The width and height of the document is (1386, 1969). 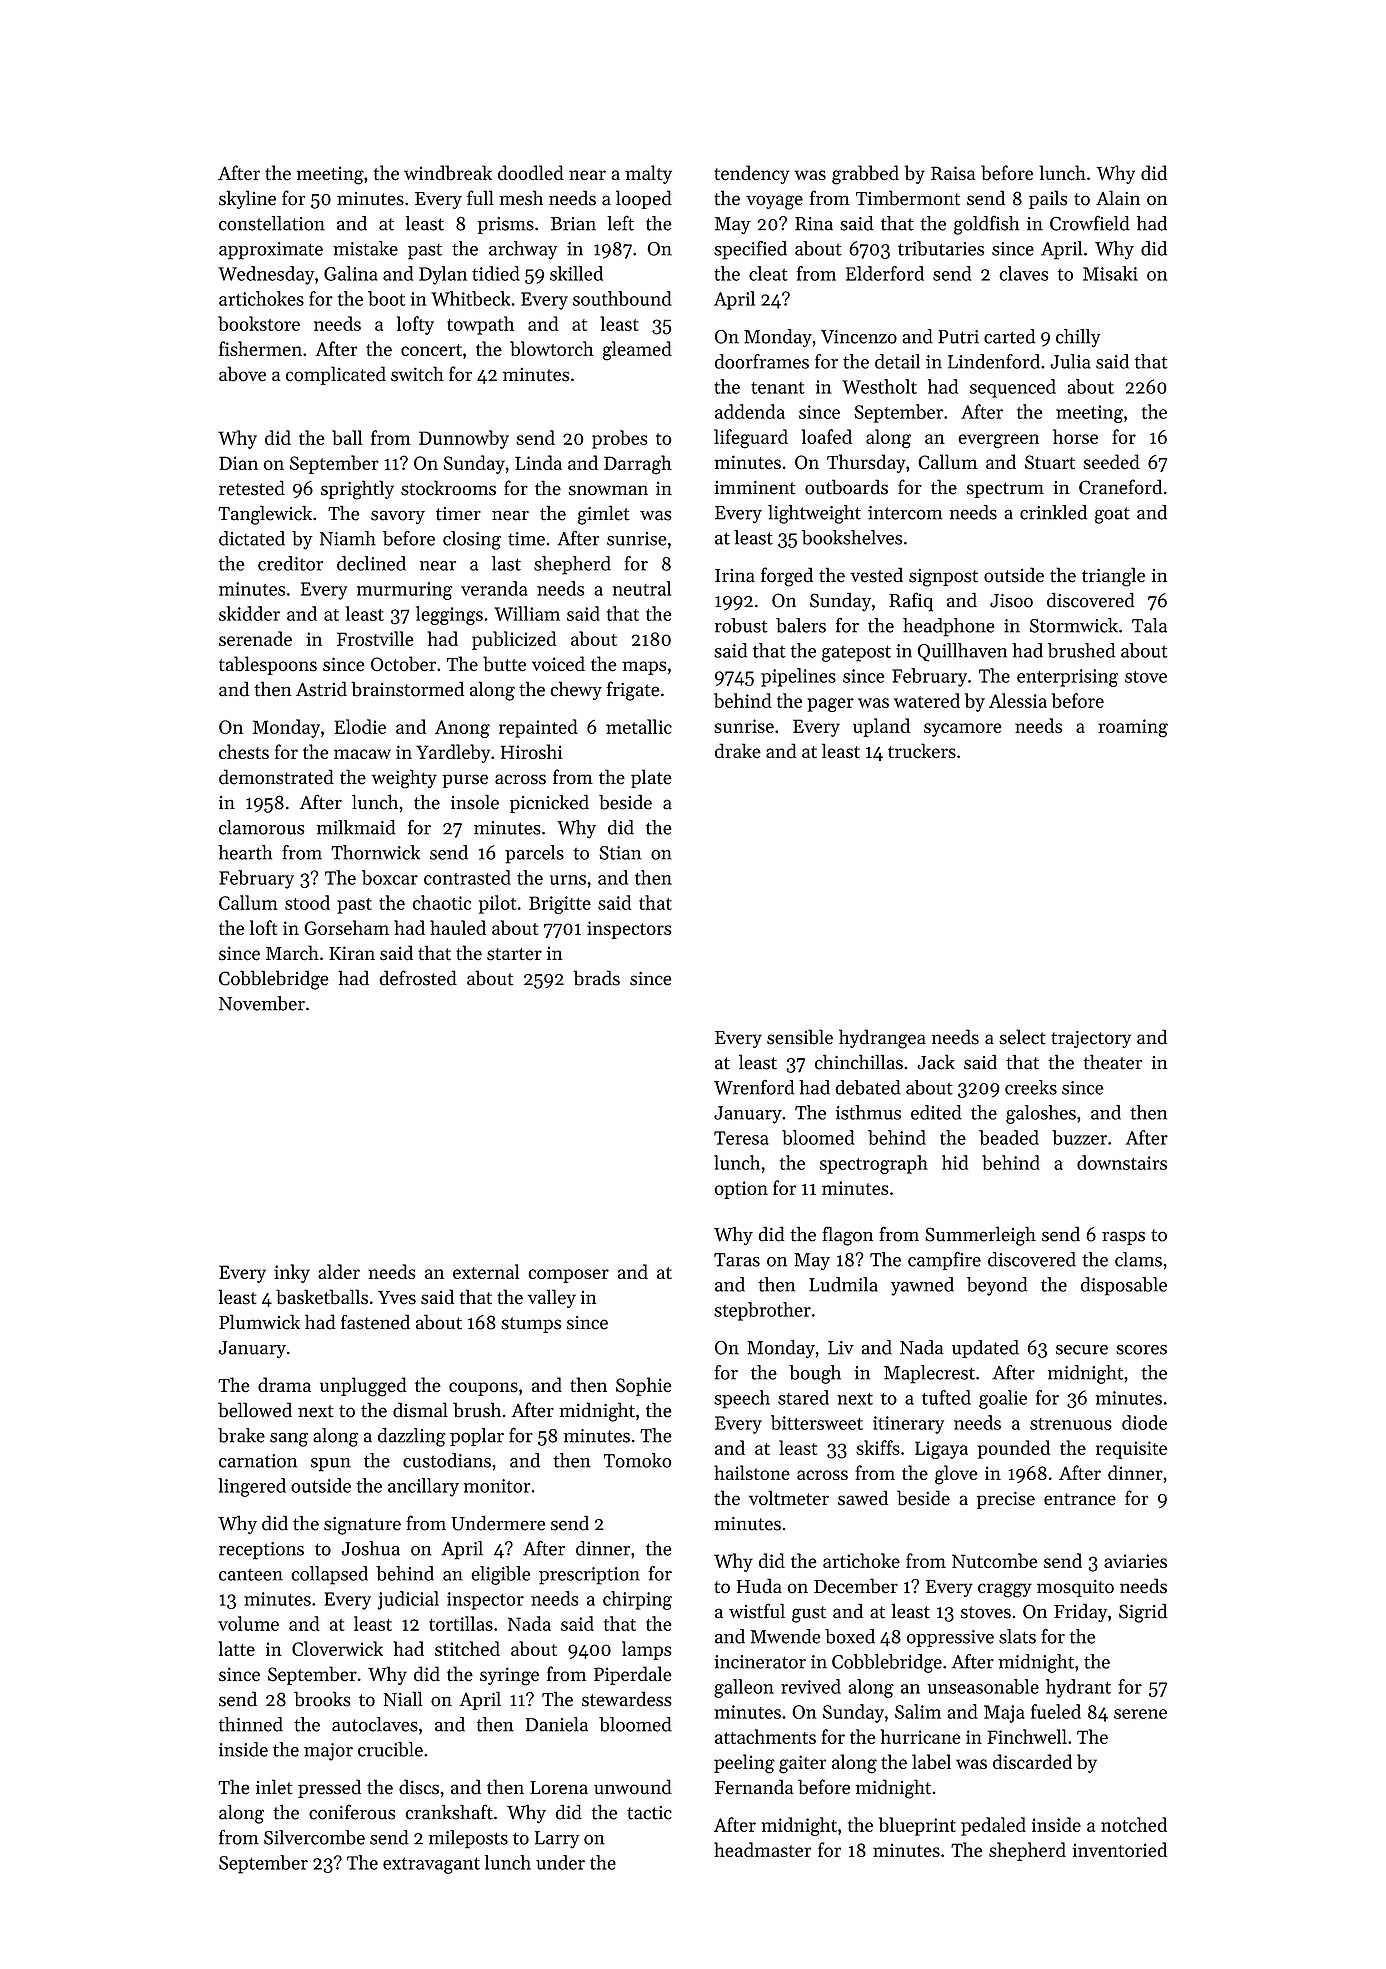 I want to click on watered, so click(x=927, y=700).
